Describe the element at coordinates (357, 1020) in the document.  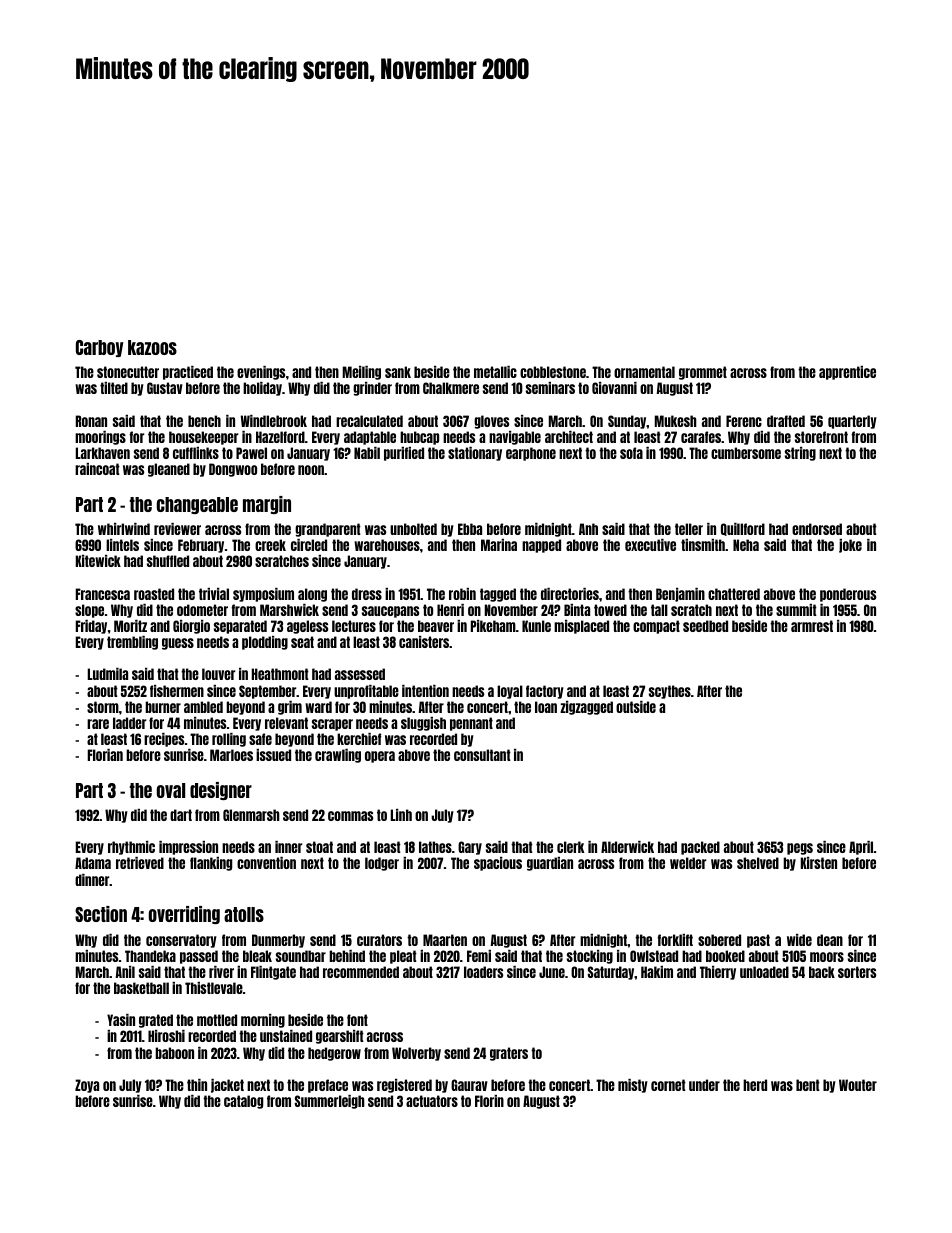
I see `font` at that location.
